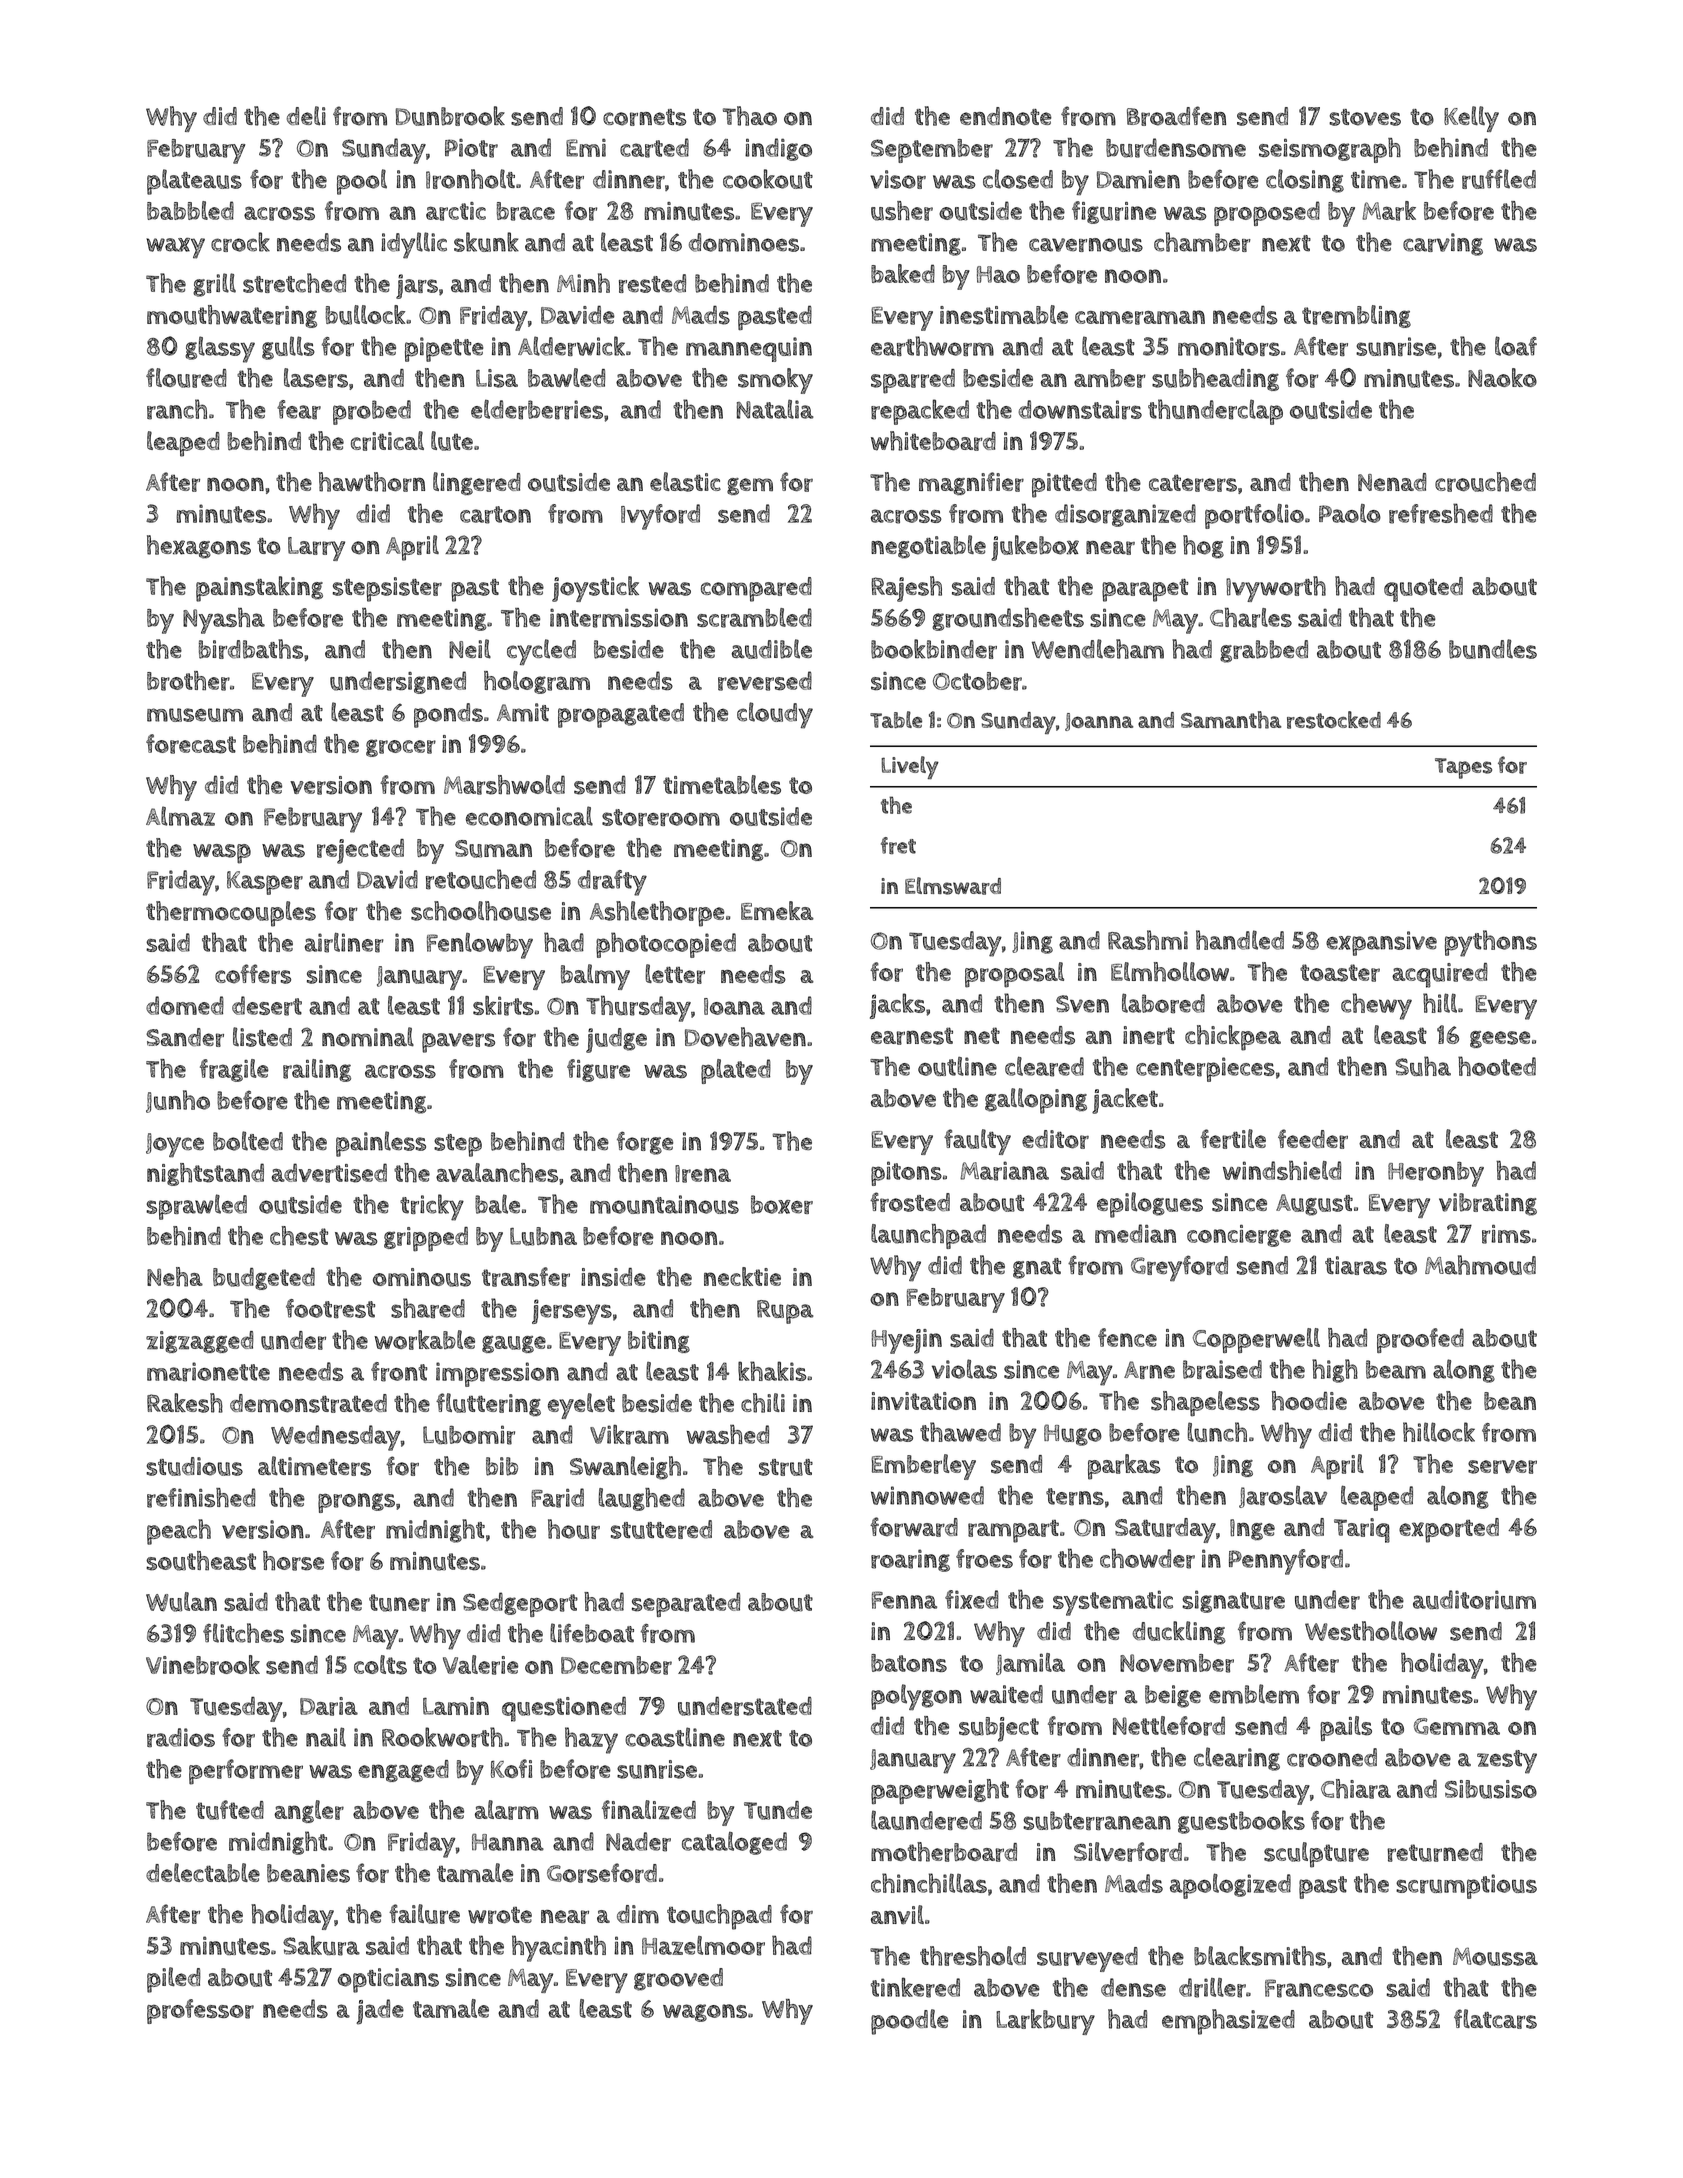 The height and width of the screenshot is (2178, 1683). I want to click on fret, so click(898, 845).
